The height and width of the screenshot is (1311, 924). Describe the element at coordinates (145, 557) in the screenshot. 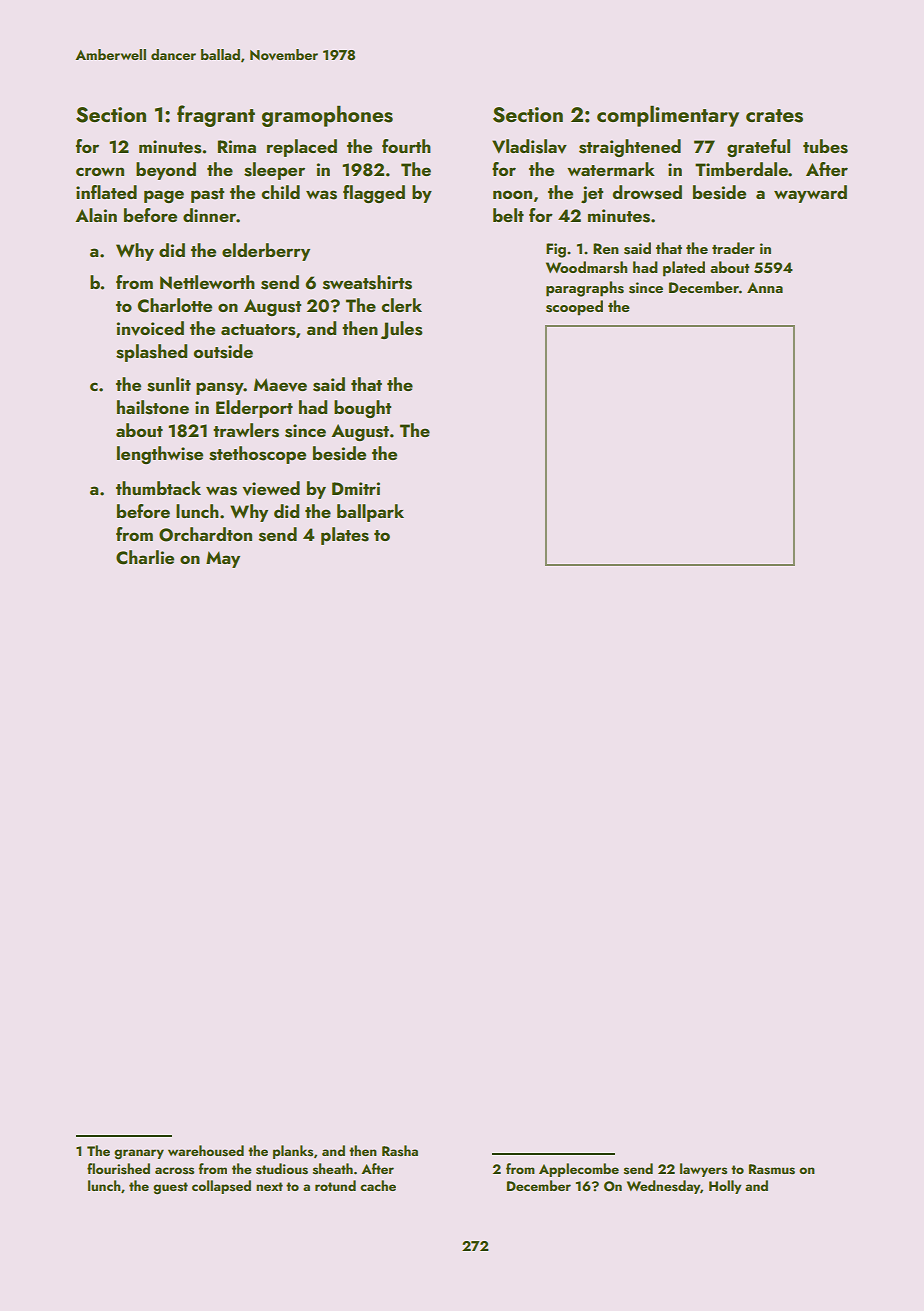

I see `Charlie` at that location.
